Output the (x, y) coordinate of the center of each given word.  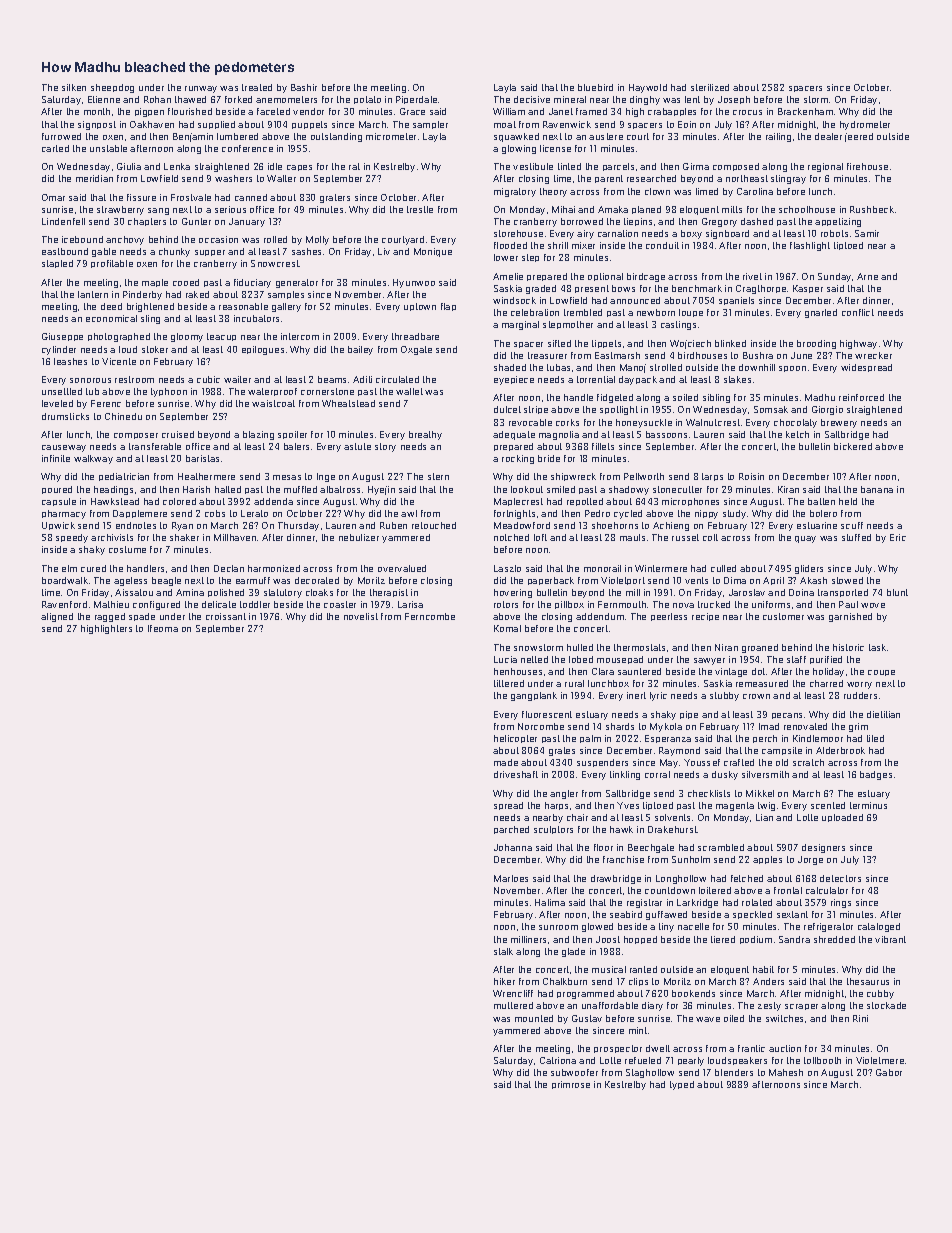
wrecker (873, 355)
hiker (504, 981)
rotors (506, 604)
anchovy (125, 240)
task (877, 647)
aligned (57, 617)
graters (335, 198)
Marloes (511, 878)
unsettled (62, 391)
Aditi (362, 379)
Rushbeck (872, 209)
